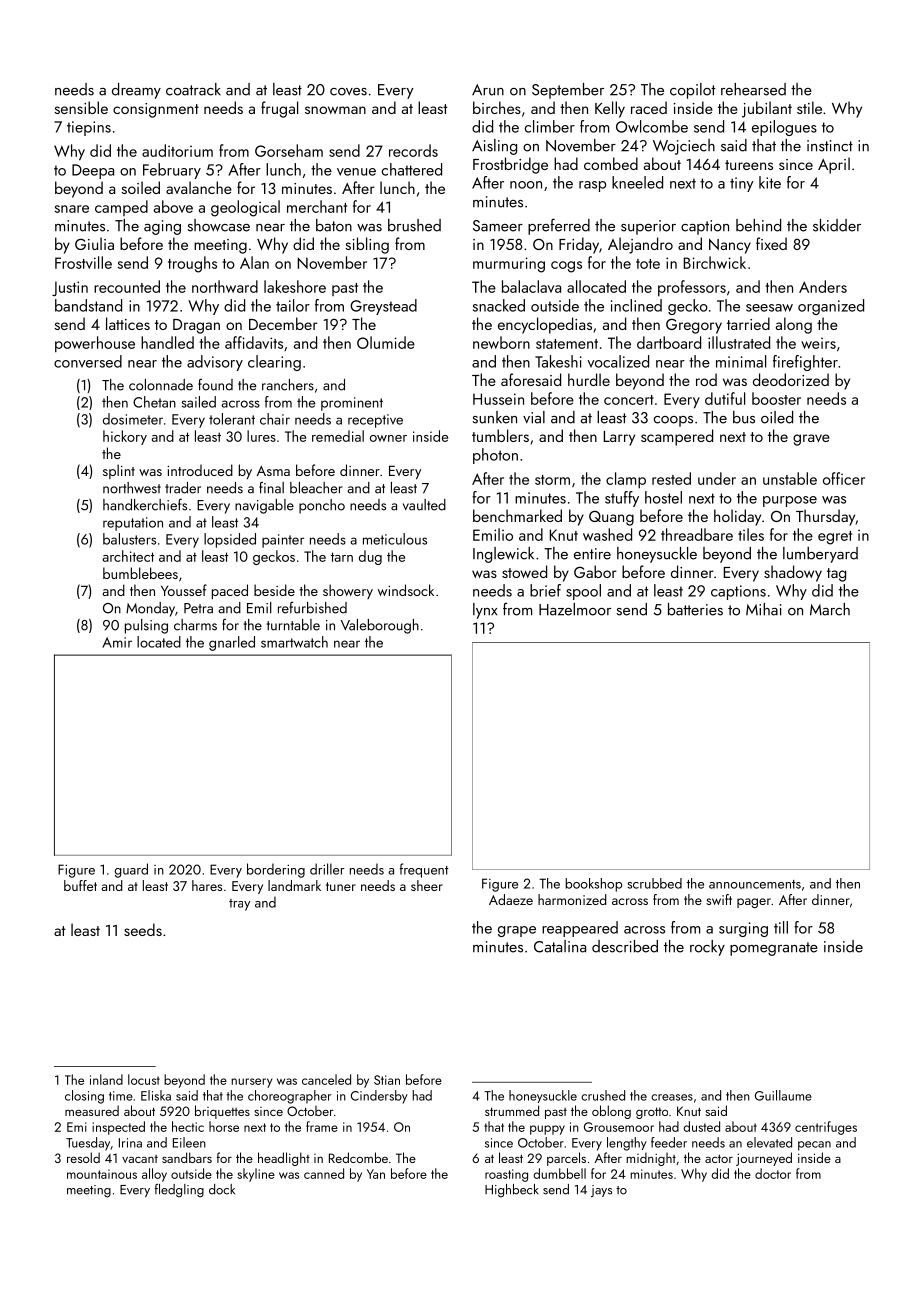  Describe the element at coordinates (222, 1189) in the screenshot. I see `dock` at that location.
